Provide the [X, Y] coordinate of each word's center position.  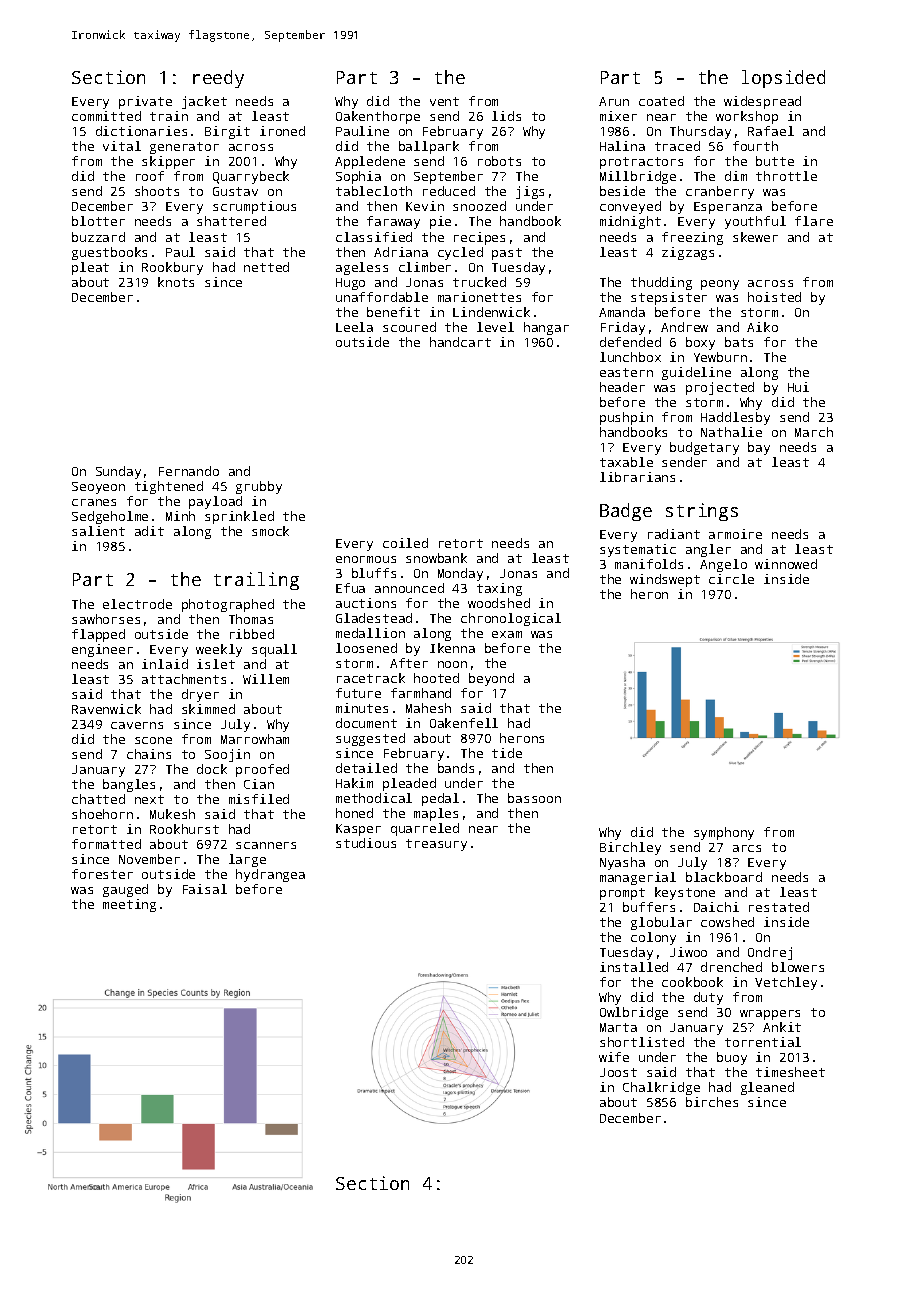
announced [409, 588]
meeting [129, 905]
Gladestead [374, 618]
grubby [259, 487]
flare [814, 221]
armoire [735, 534]
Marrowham [255, 739]
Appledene [370, 162]
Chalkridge [661, 1088]
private [145, 102]
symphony [724, 833]
